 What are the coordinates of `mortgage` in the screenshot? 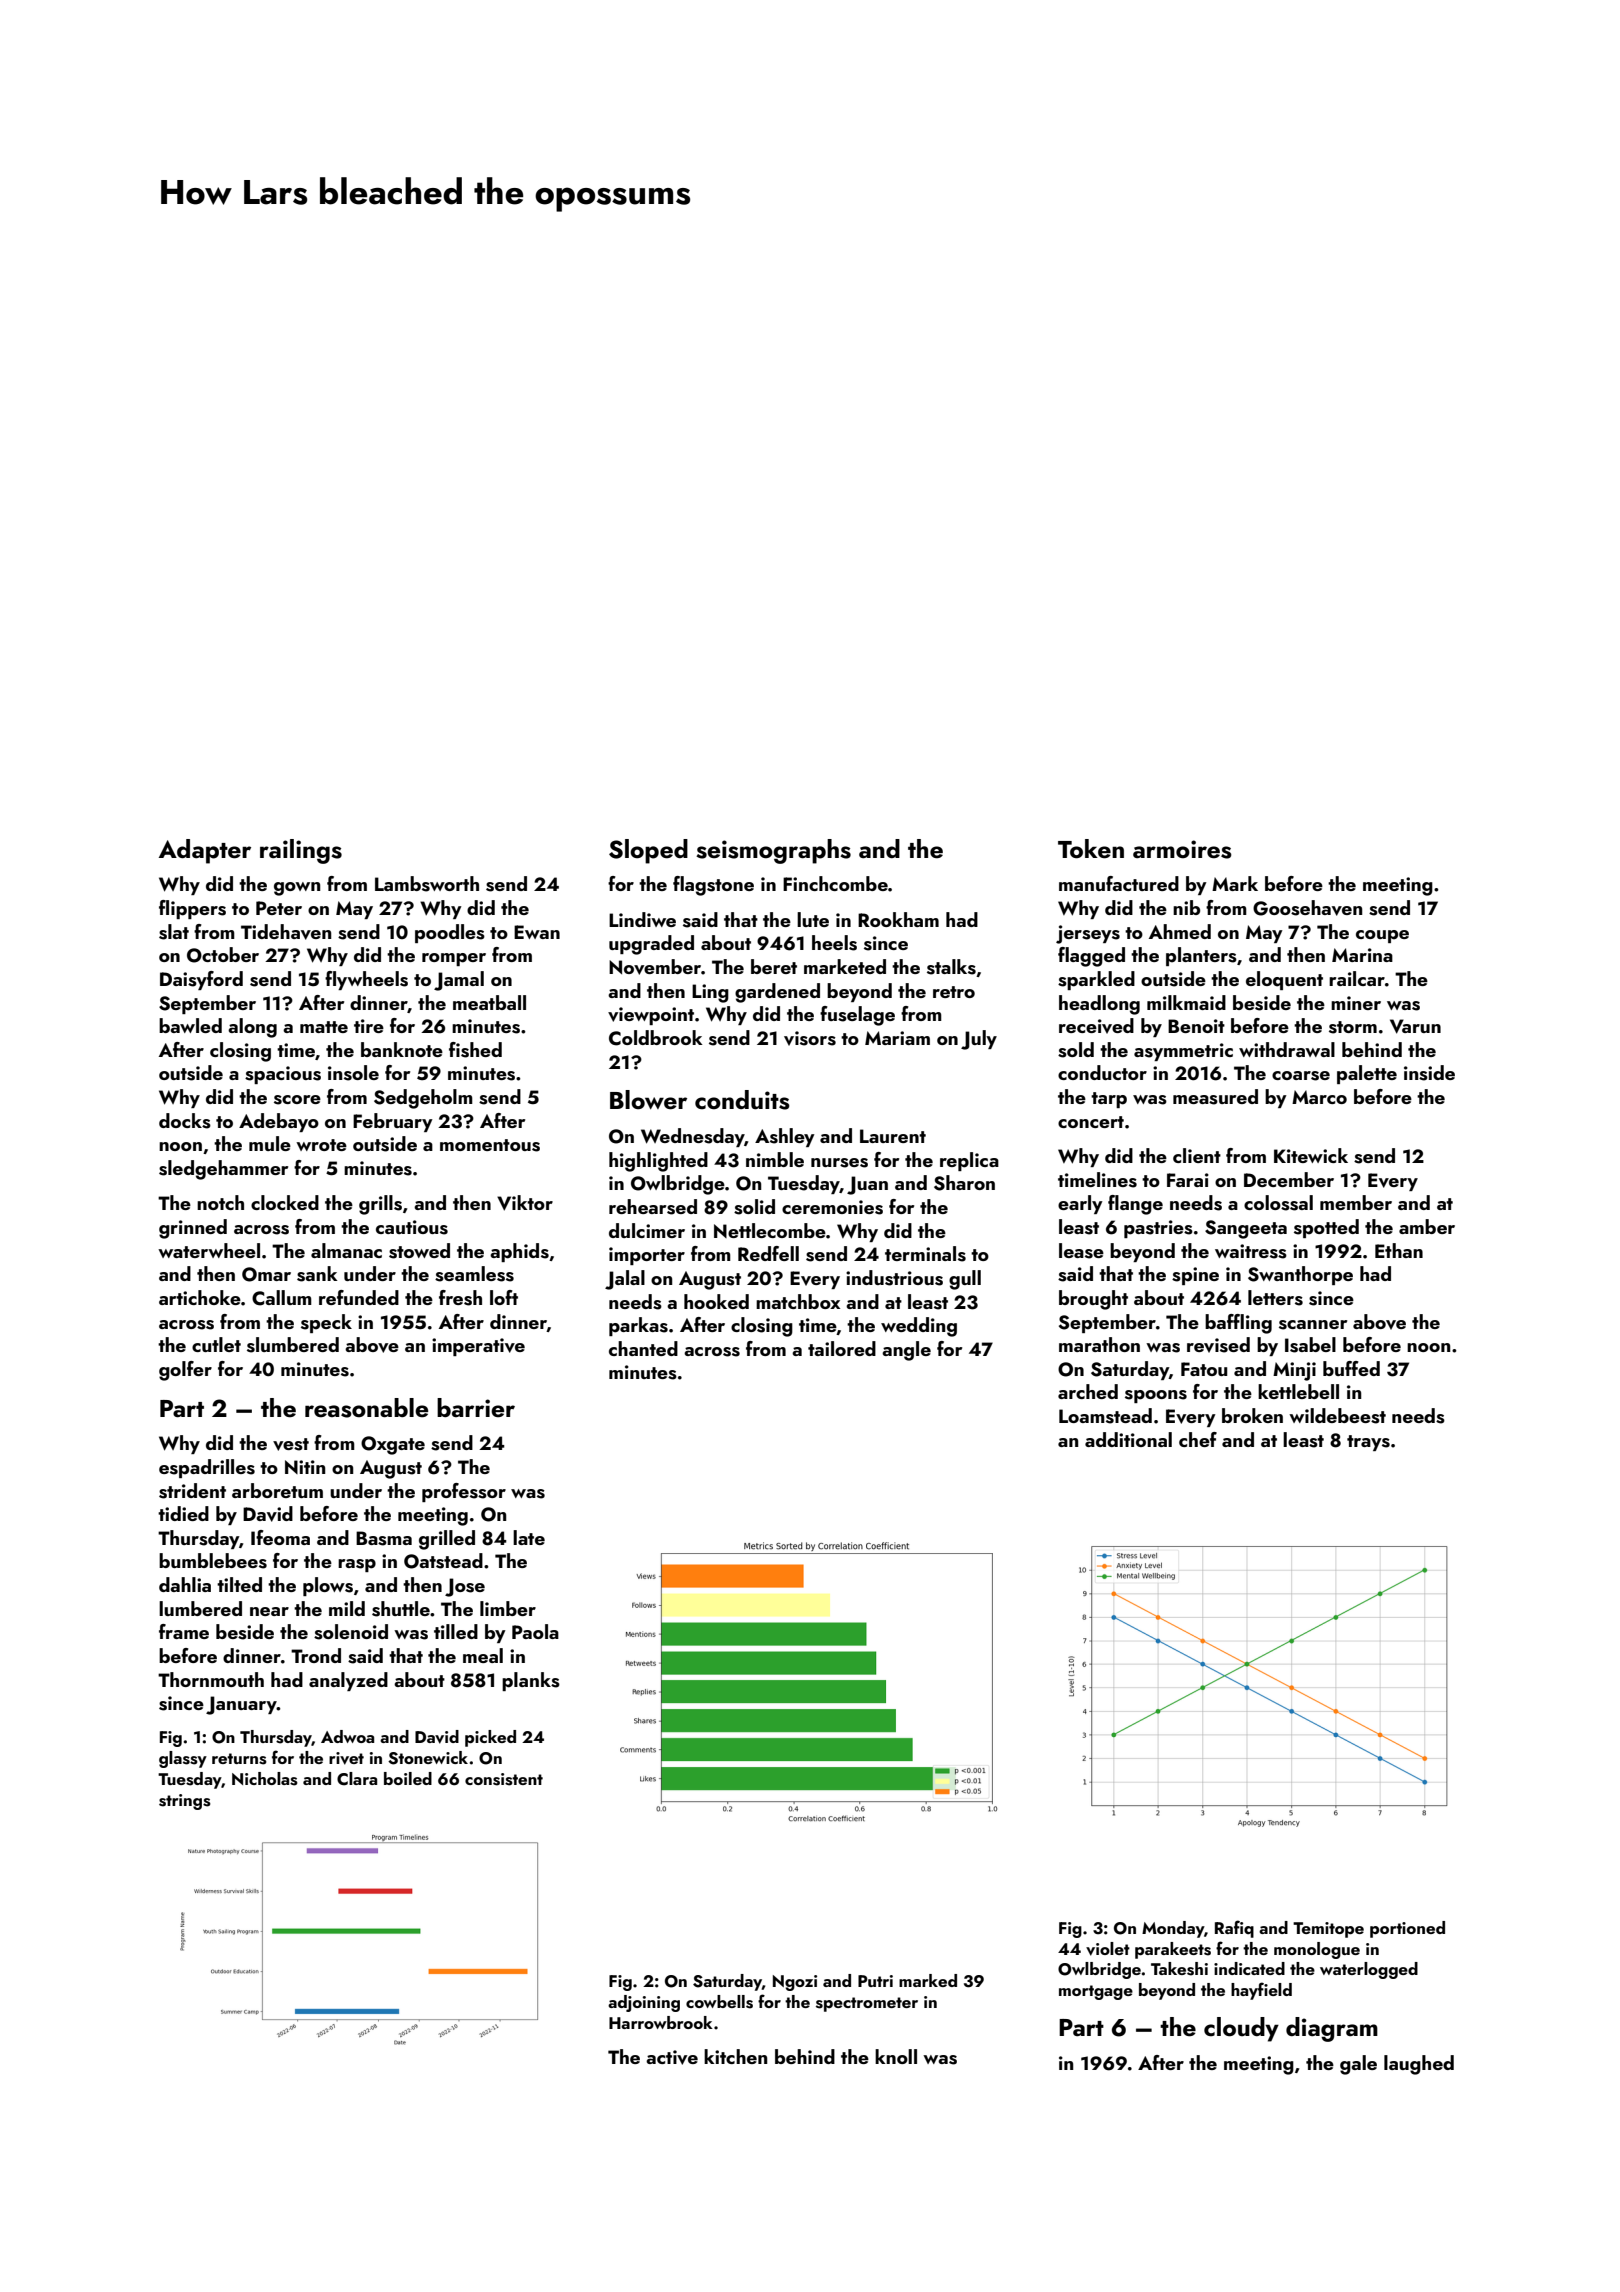 It's located at (1096, 1992).
